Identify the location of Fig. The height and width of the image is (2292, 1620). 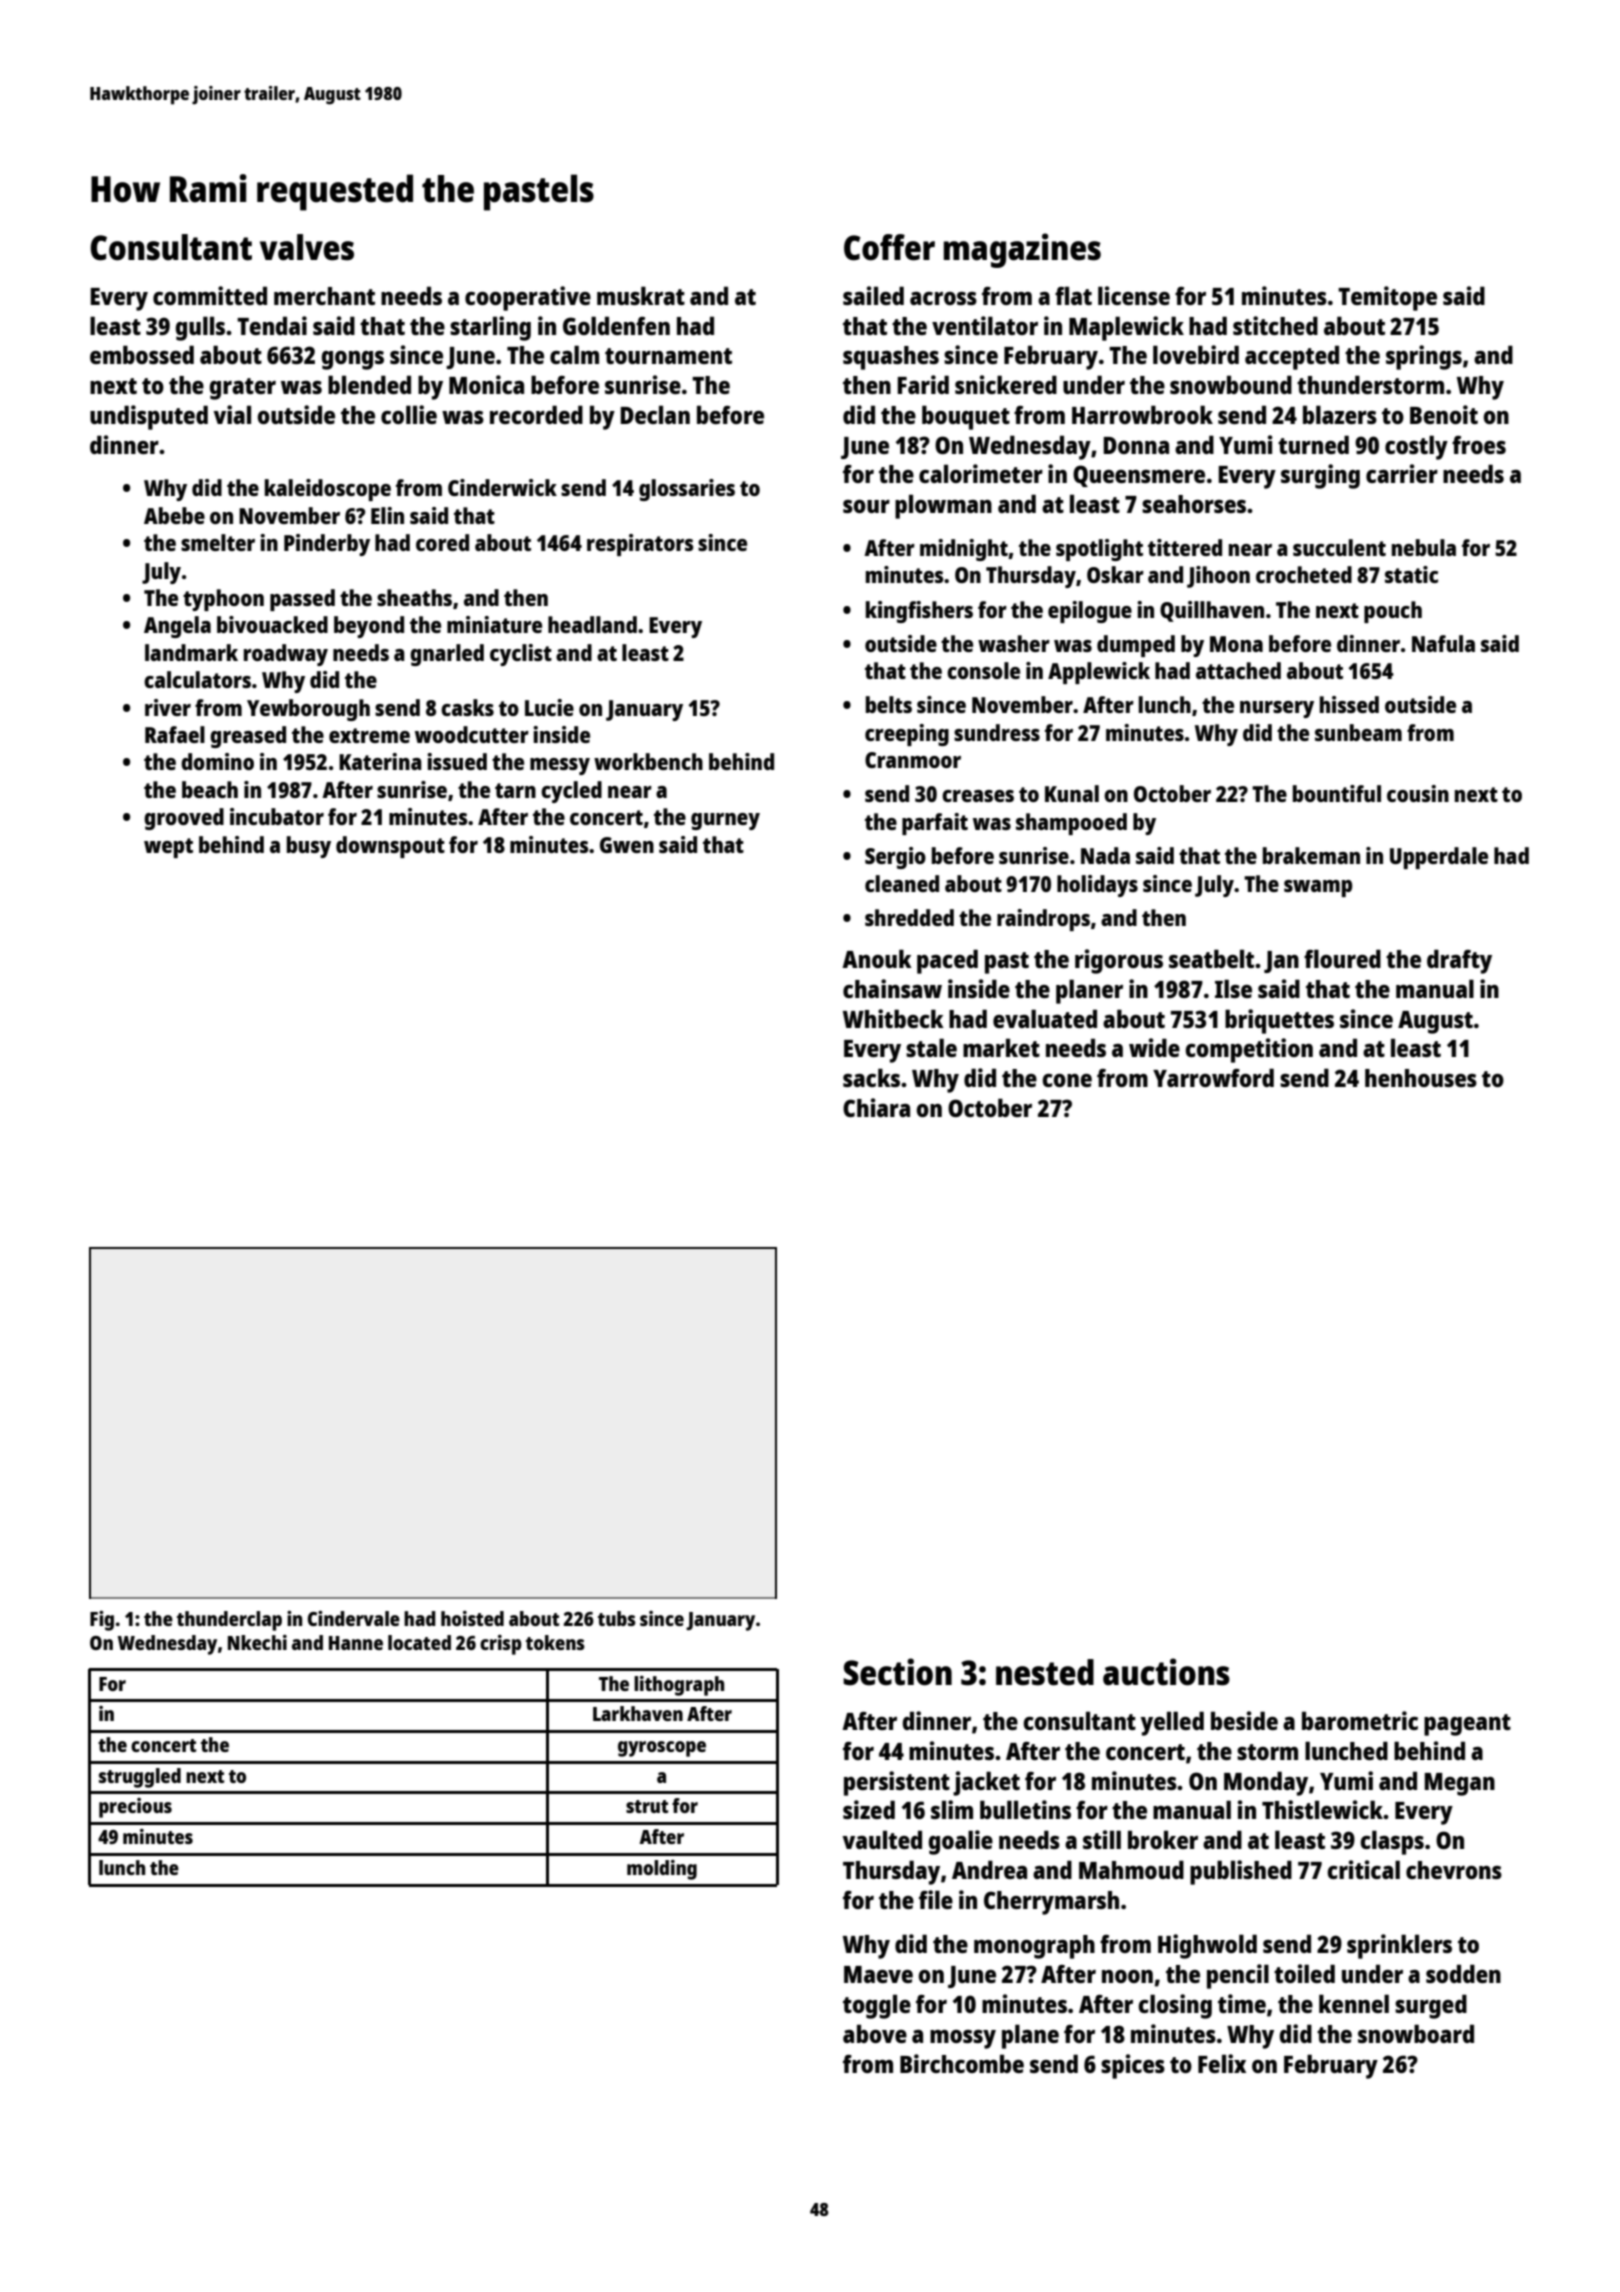
(102, 1621).
